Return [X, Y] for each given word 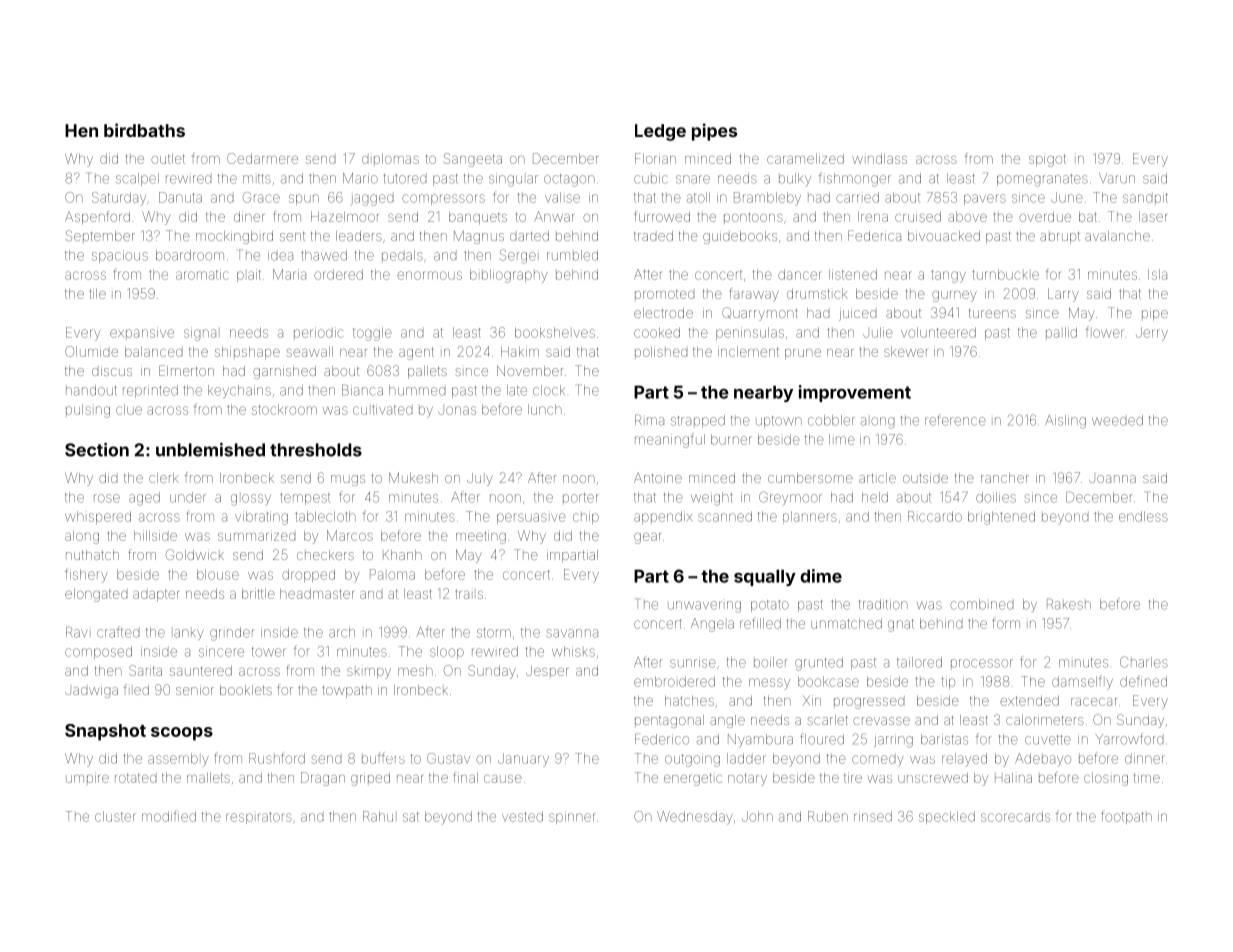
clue [129, 409]
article [877, 478]
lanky [188, 634]
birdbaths [144, 130]
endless [1143, 516]
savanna [572, 633]
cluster [115, 816]
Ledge [660, 132]
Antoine [658, 478]
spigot [1047, 160]
